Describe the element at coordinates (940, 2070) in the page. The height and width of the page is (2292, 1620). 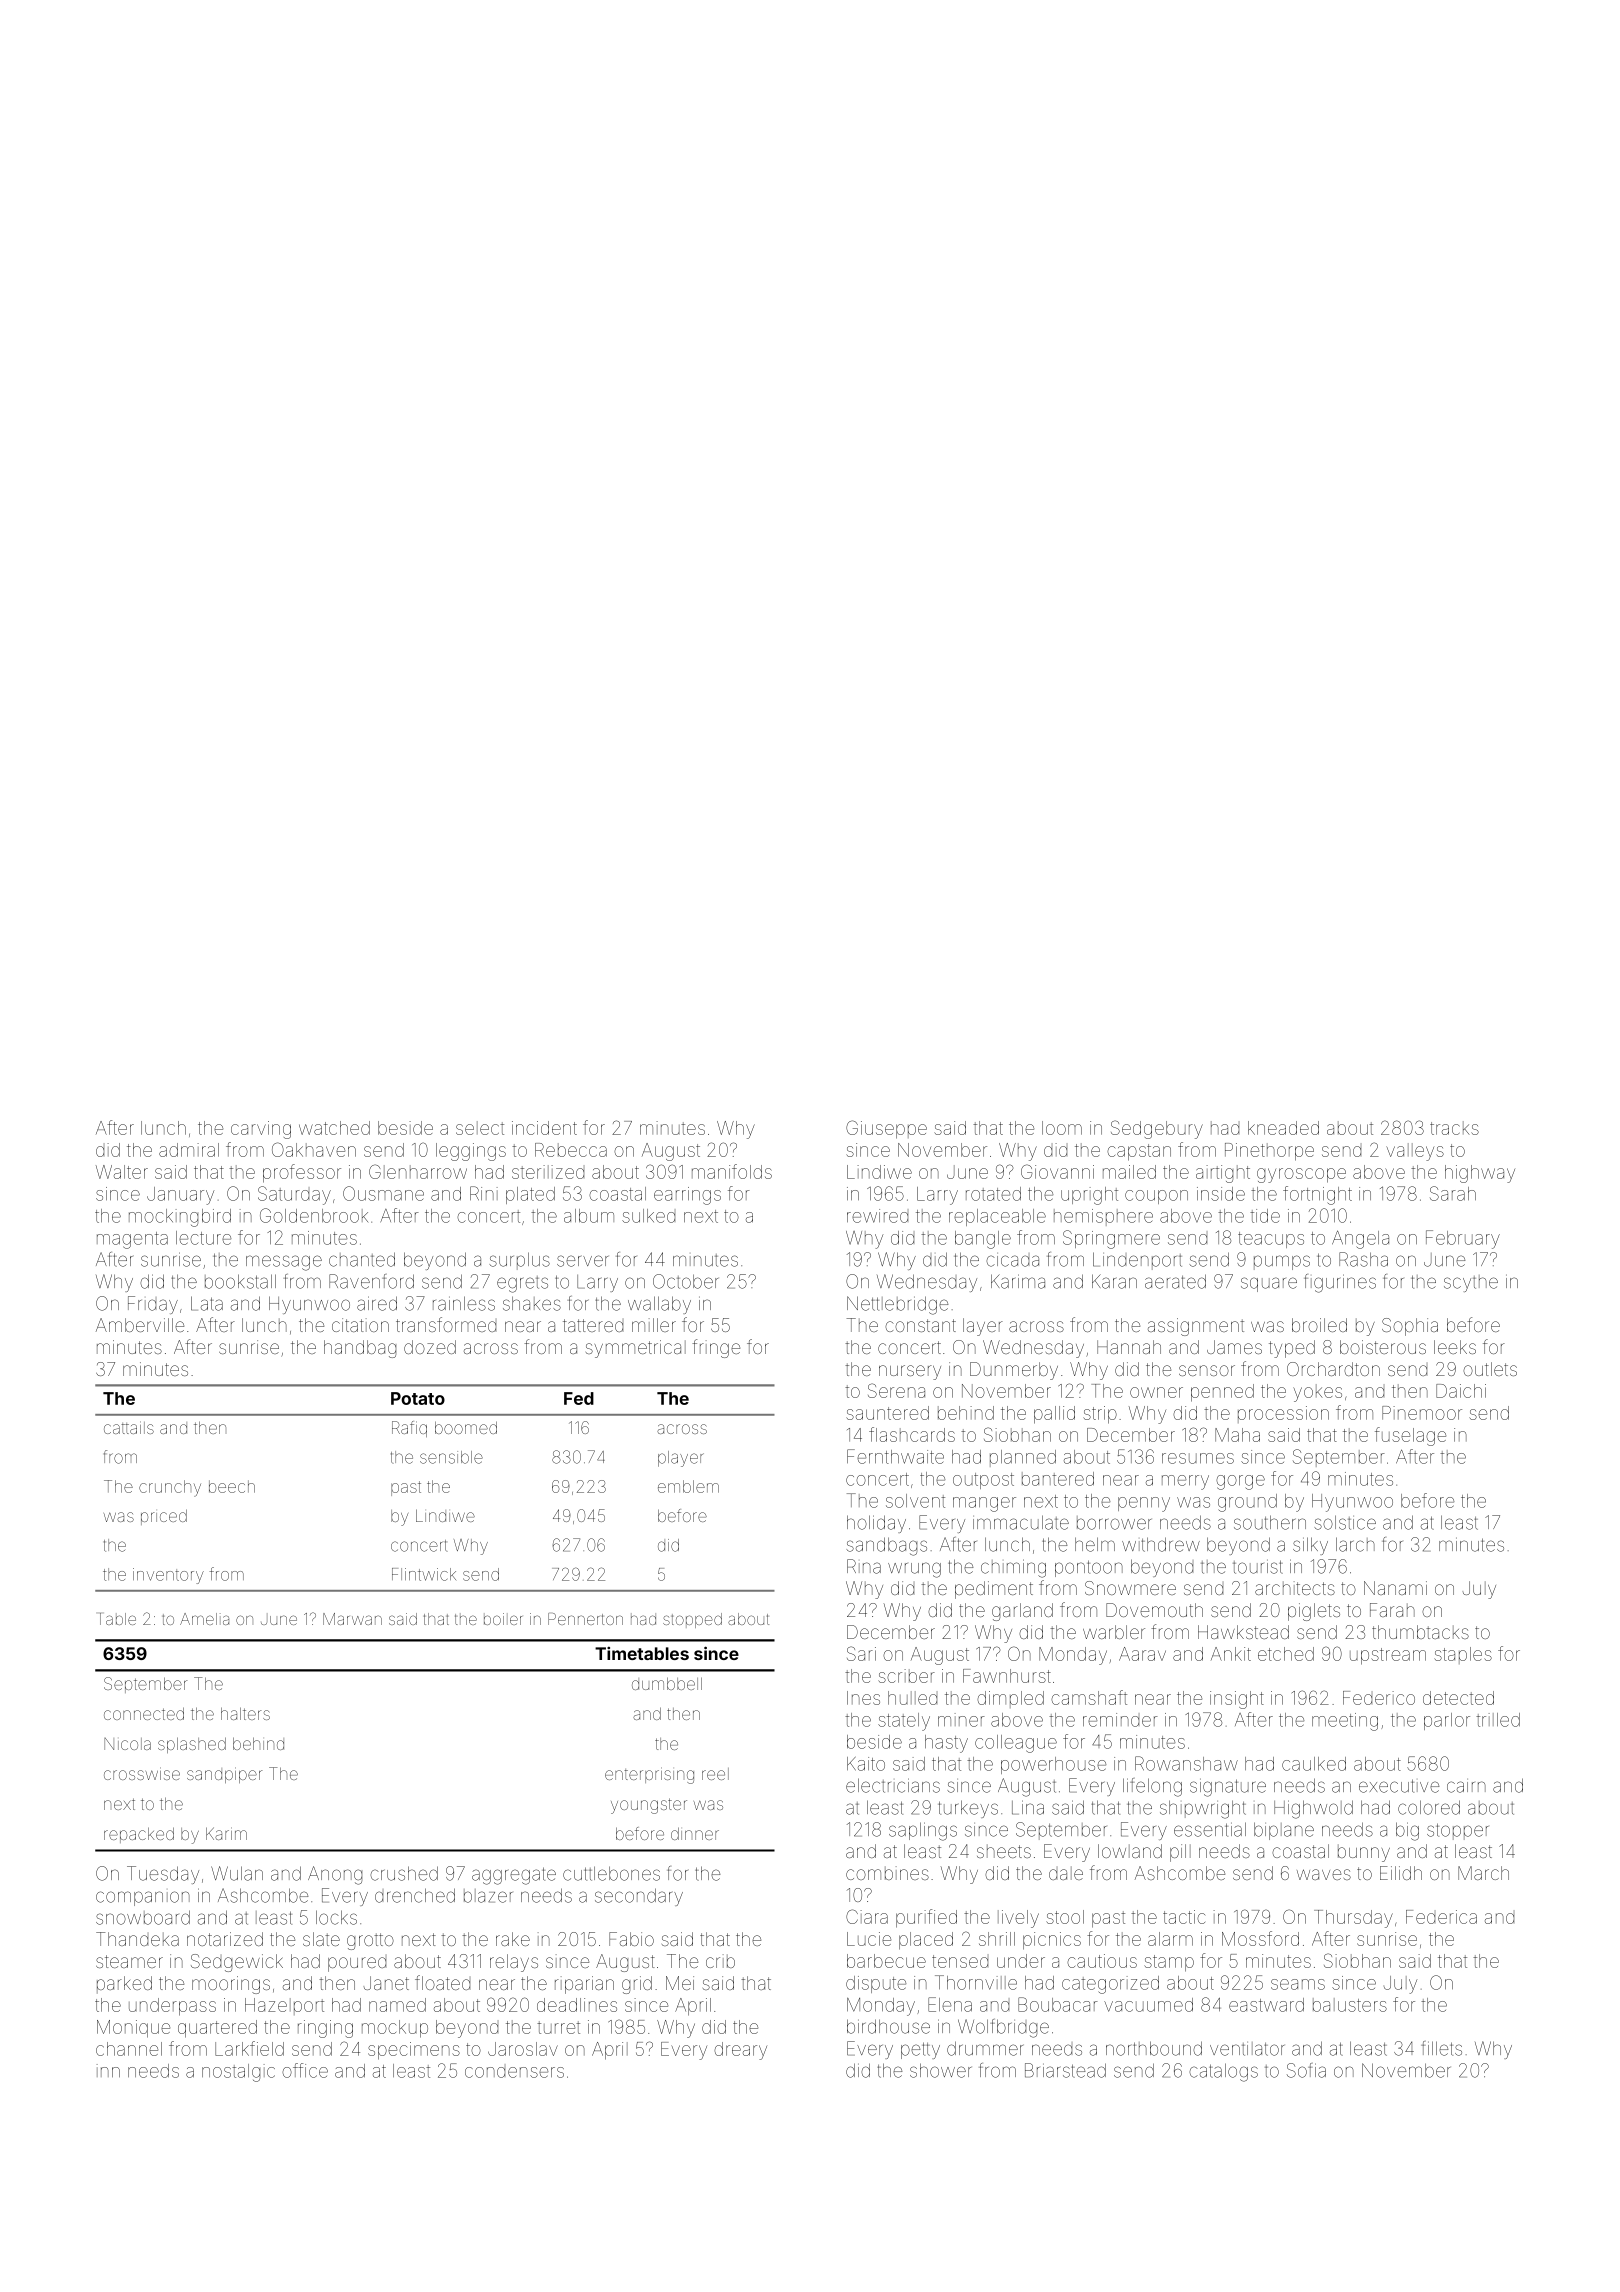
I see `shower` at that location.
